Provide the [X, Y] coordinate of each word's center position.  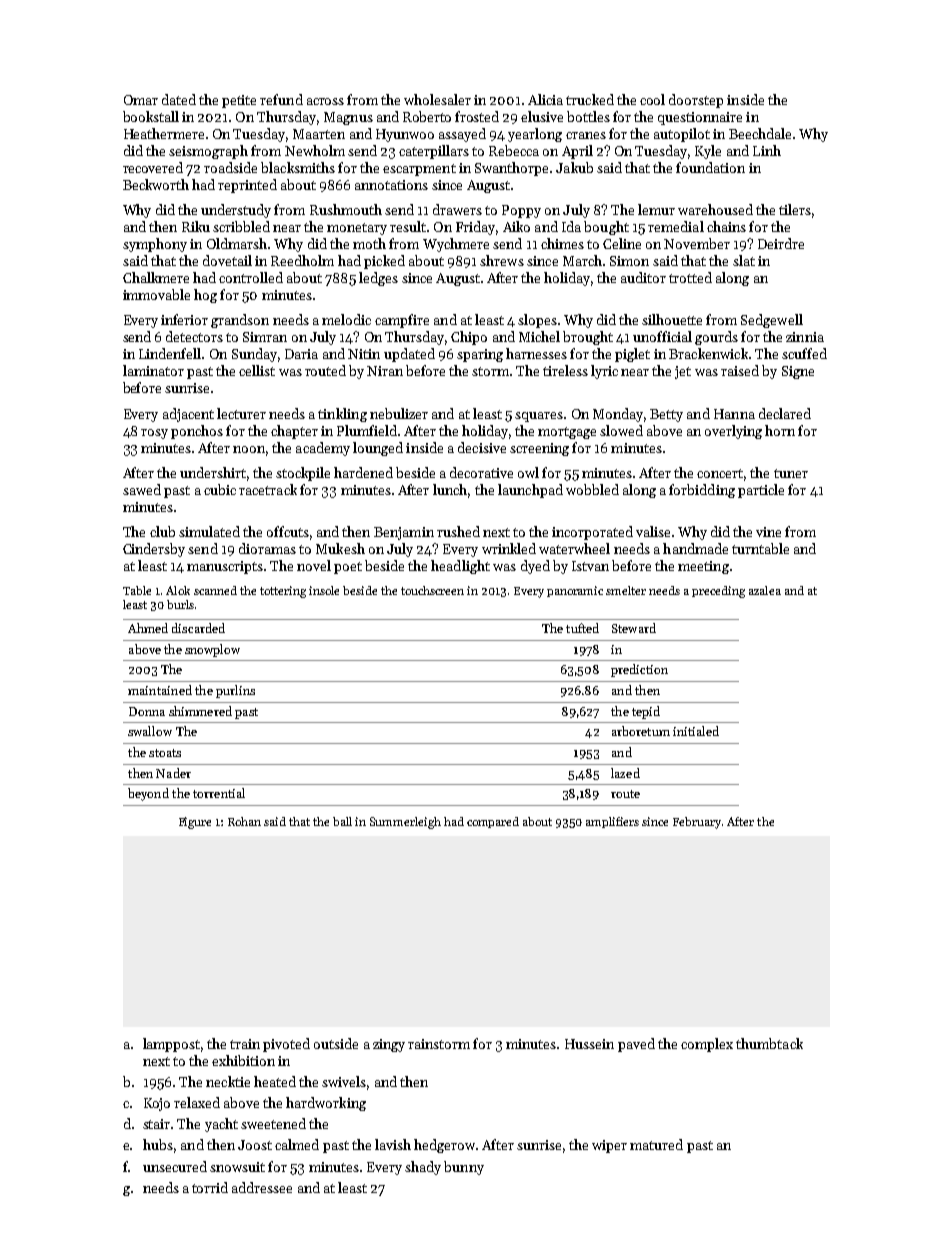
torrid [210, 1187]
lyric [604, 372]
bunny [464, 1168]
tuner [791, 473]
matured [656, 1144]
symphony [155, 245]
